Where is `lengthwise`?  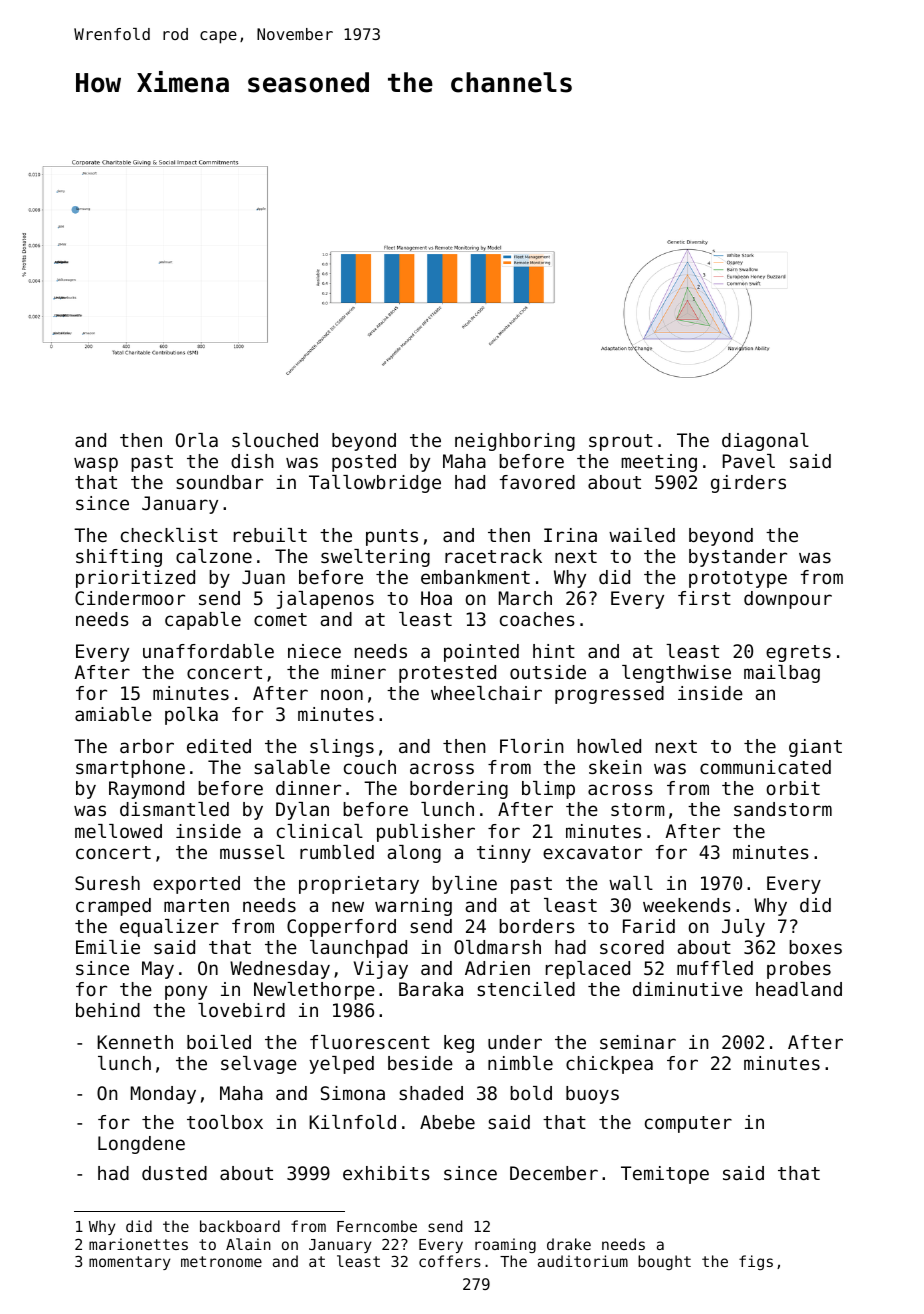 lengthwise is located at coordinates (676, 674).
